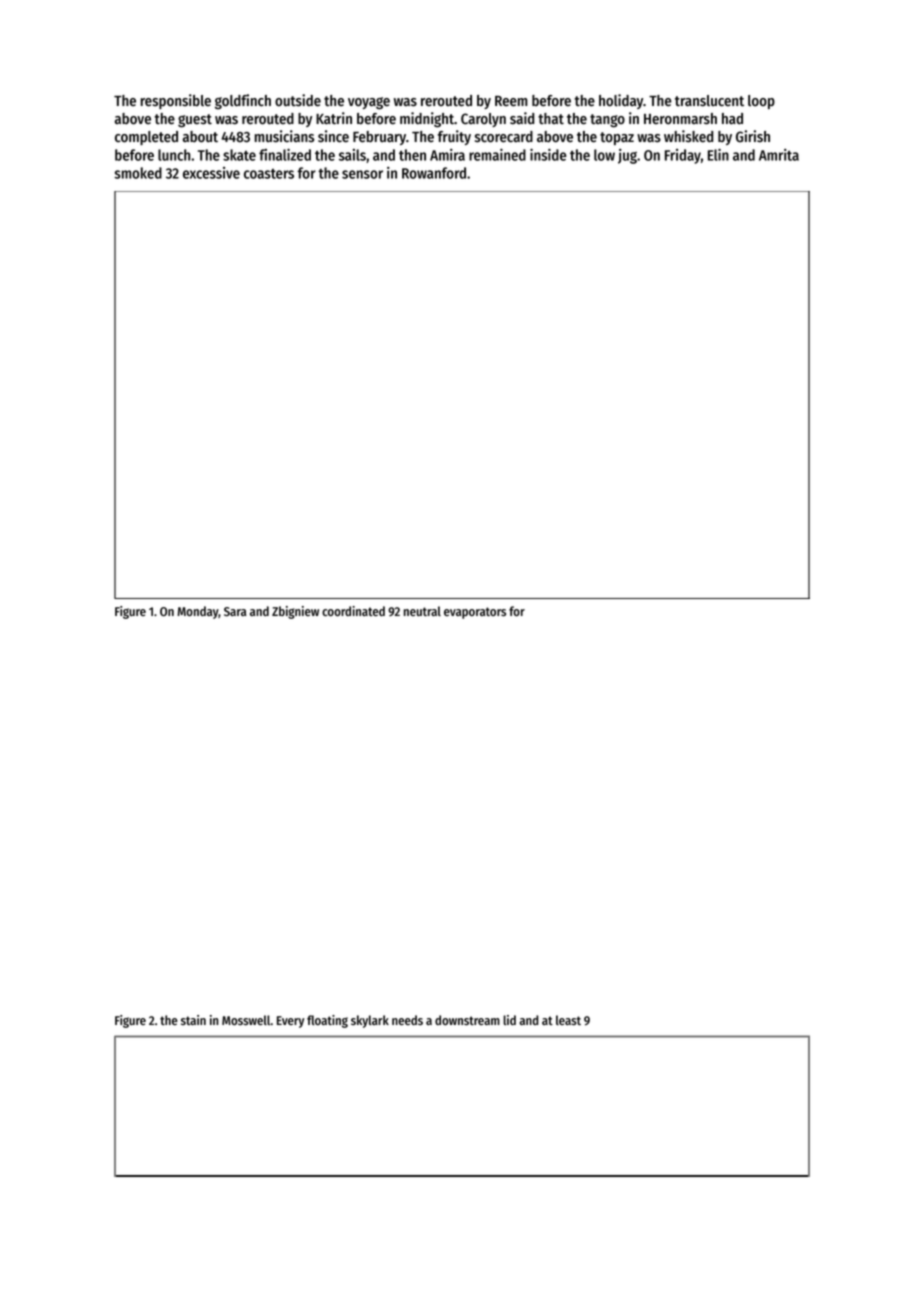 The width and height of the screenshot is (924, 1308). Describe the element at coordinates (447, 155) in the screenshot. I see `Amira` at that location.
